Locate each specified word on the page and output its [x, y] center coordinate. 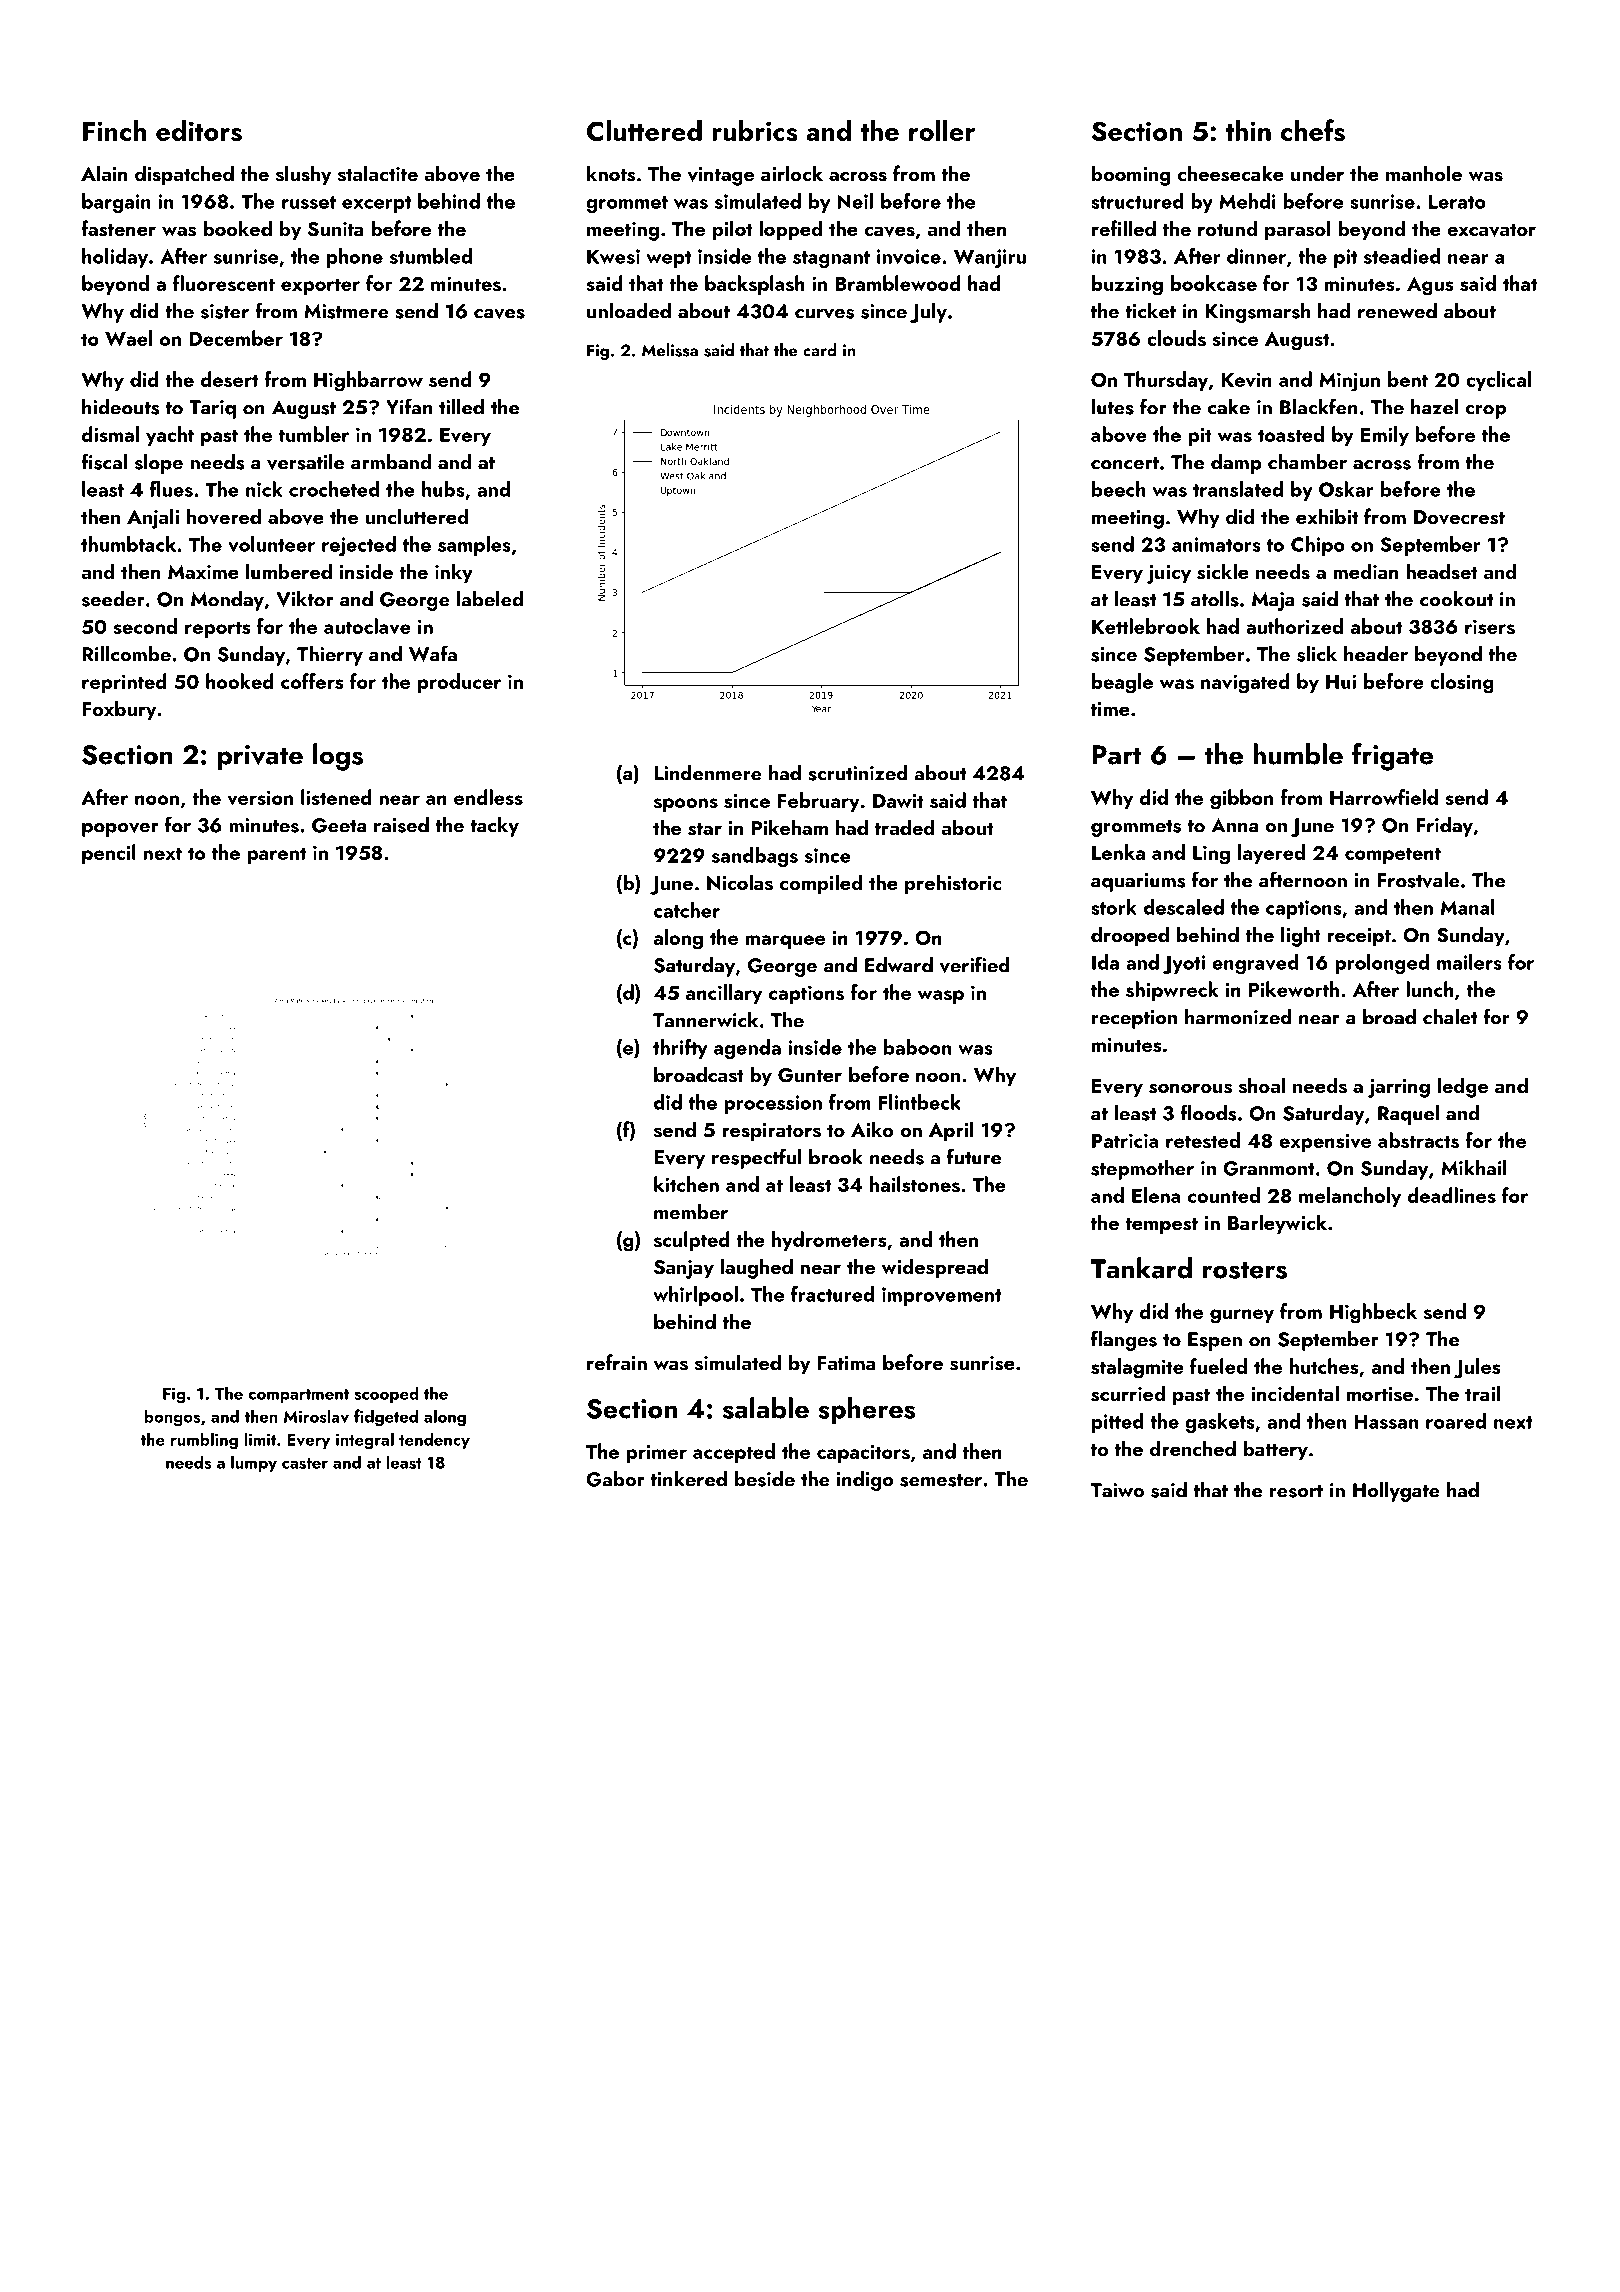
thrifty [680, 1049]
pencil [109, 854]
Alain [104, 173]
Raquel [1408, 1115]
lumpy [254, 1464]
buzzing [1127, 285]
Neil [855, 201]
